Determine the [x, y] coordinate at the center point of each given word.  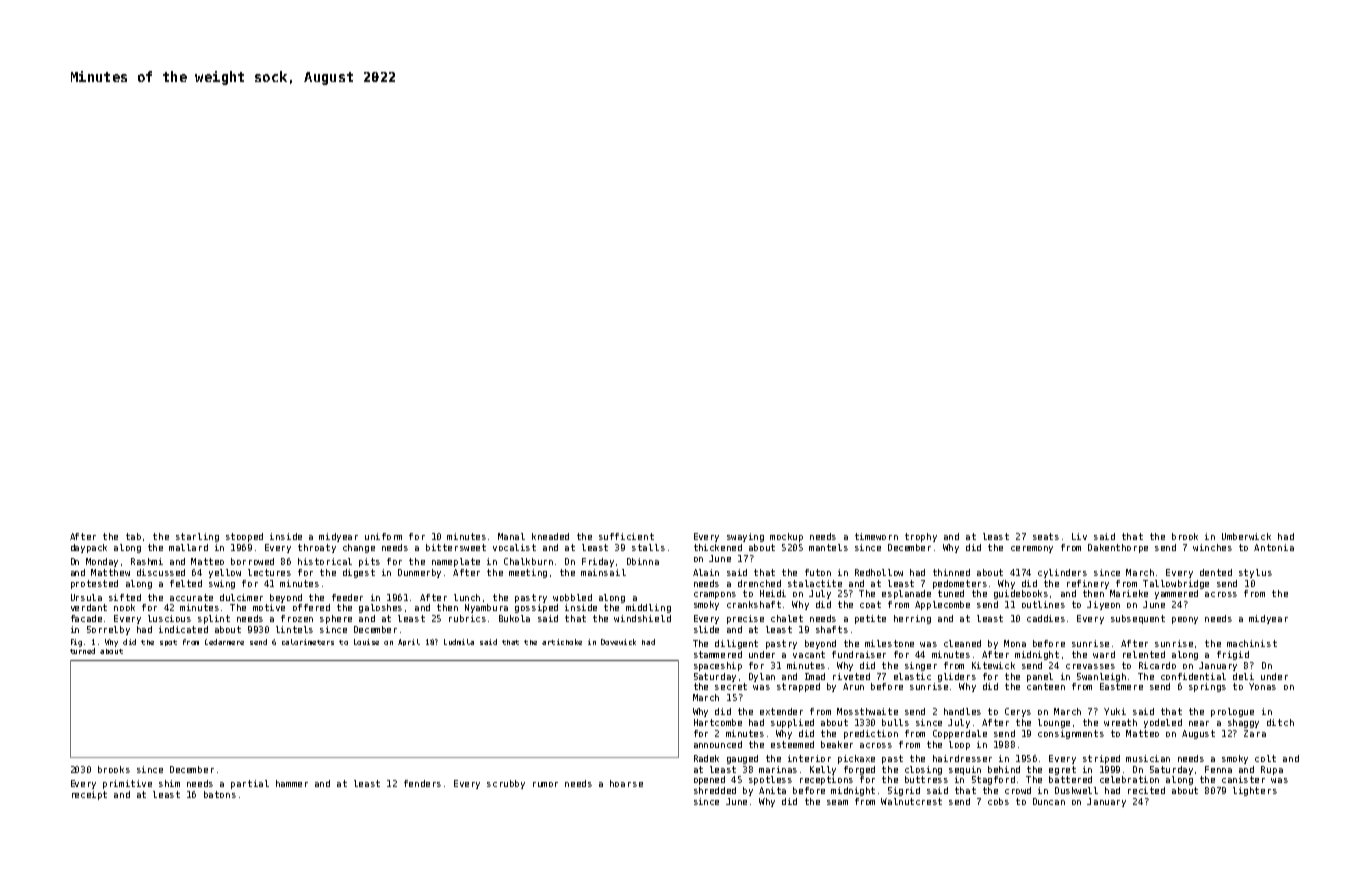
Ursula [86, 597]
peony [1185, 620]
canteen [1046, 686]
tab [133, 536]
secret [731, 686]
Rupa [1272, 770]
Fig [76, 643]
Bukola [514, 618]
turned [82, 651]
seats [1046, 536]
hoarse [626, 783]
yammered [1176, 594]
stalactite [815, 583]
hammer [292, 783]
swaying [745, 537]
